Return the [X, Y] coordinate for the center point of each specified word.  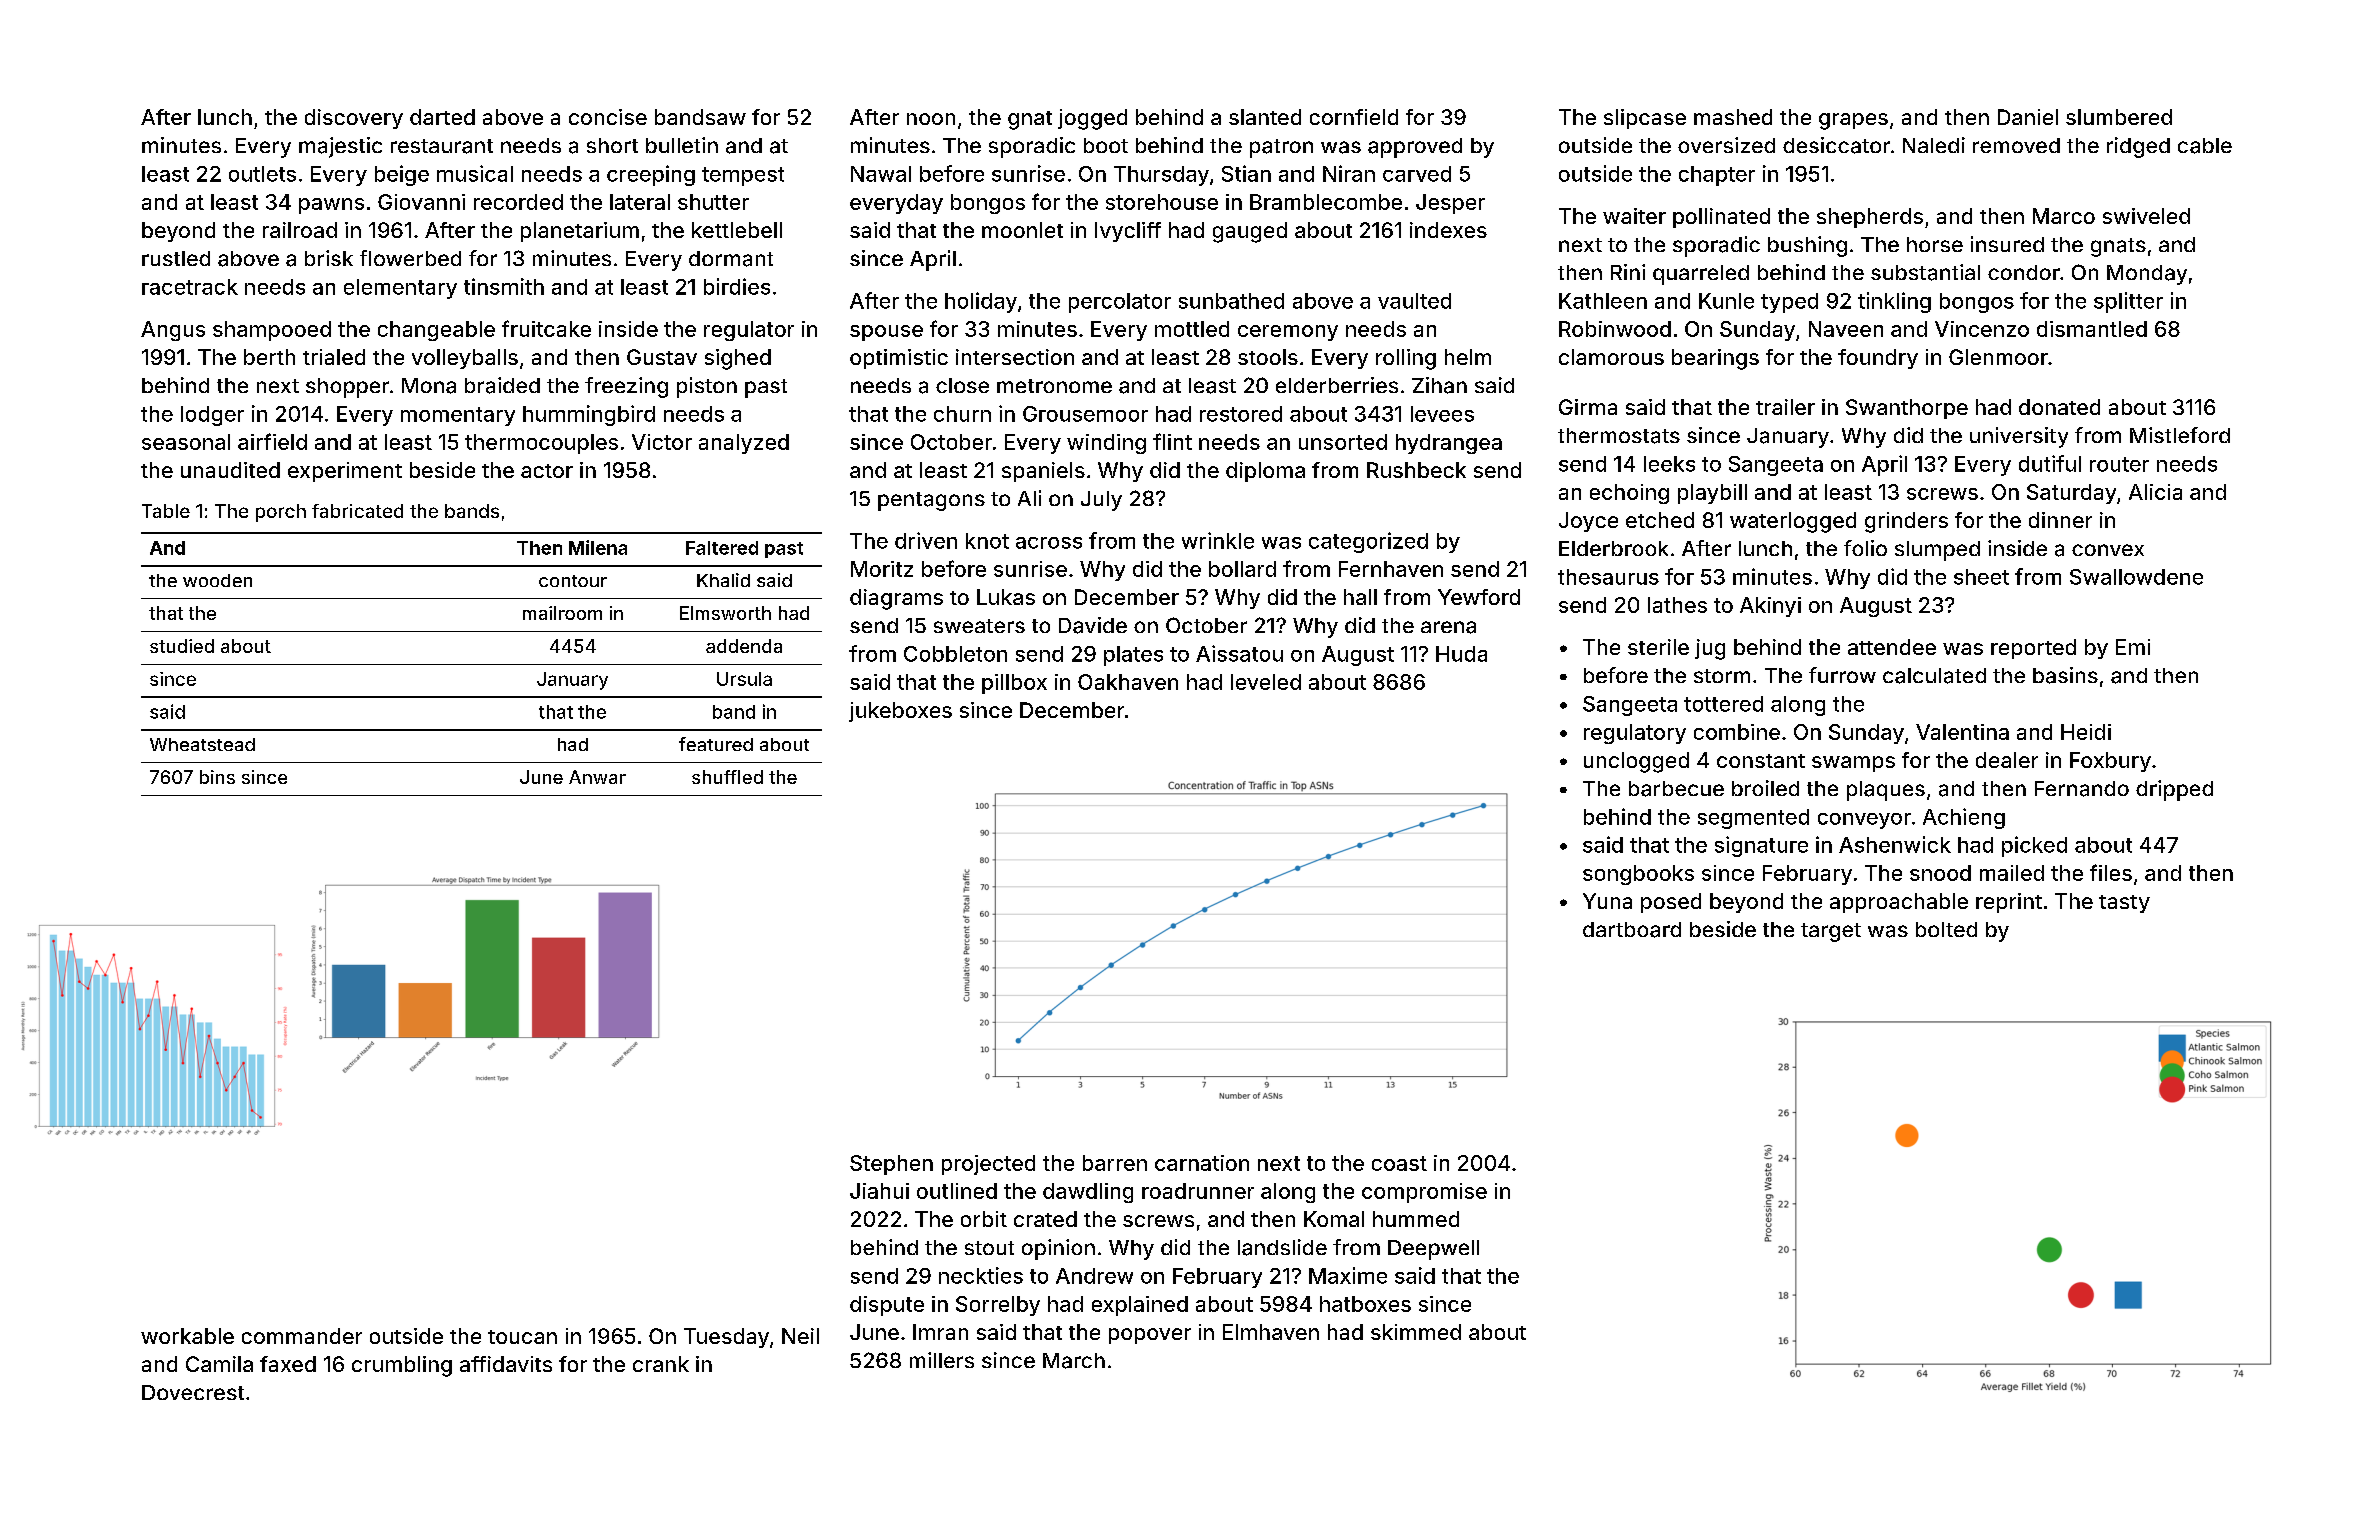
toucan [522, 1337]
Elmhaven [1271, 1332]
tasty [2124, 904]
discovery [354, 119]
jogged [1092, 119]
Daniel [2028, 117]
